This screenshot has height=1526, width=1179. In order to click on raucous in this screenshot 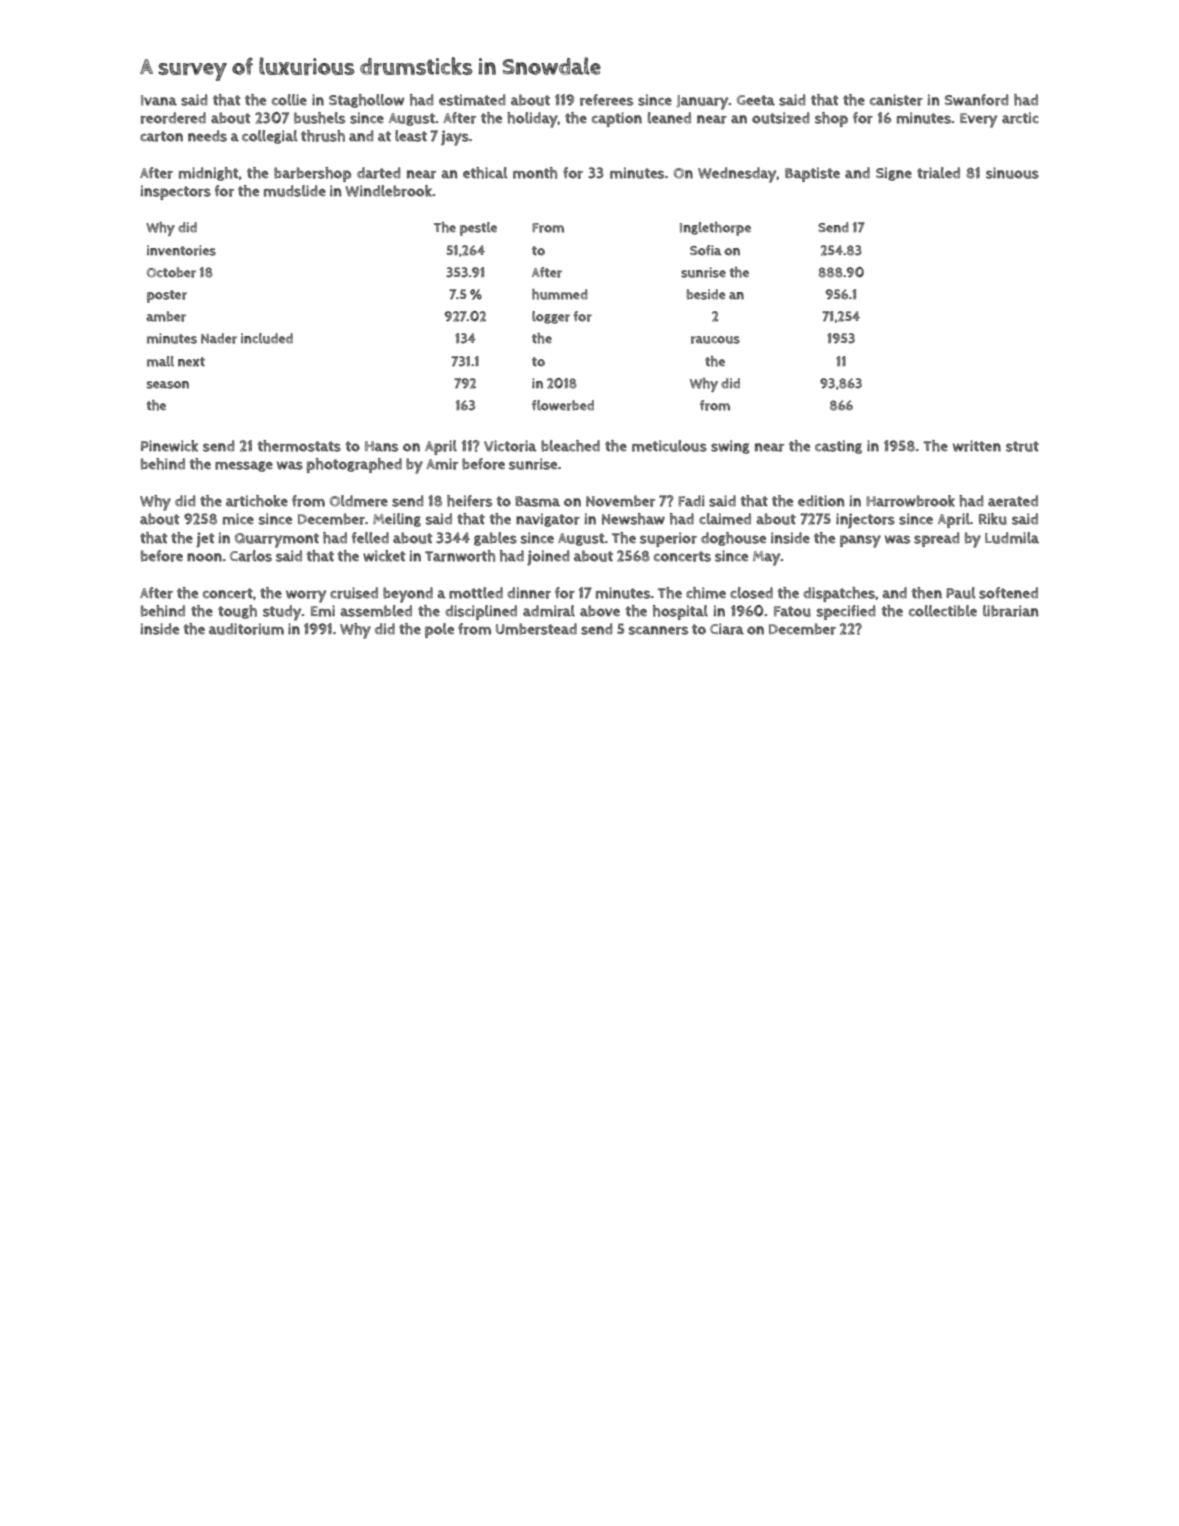, I will do `click(715, 340)`.
